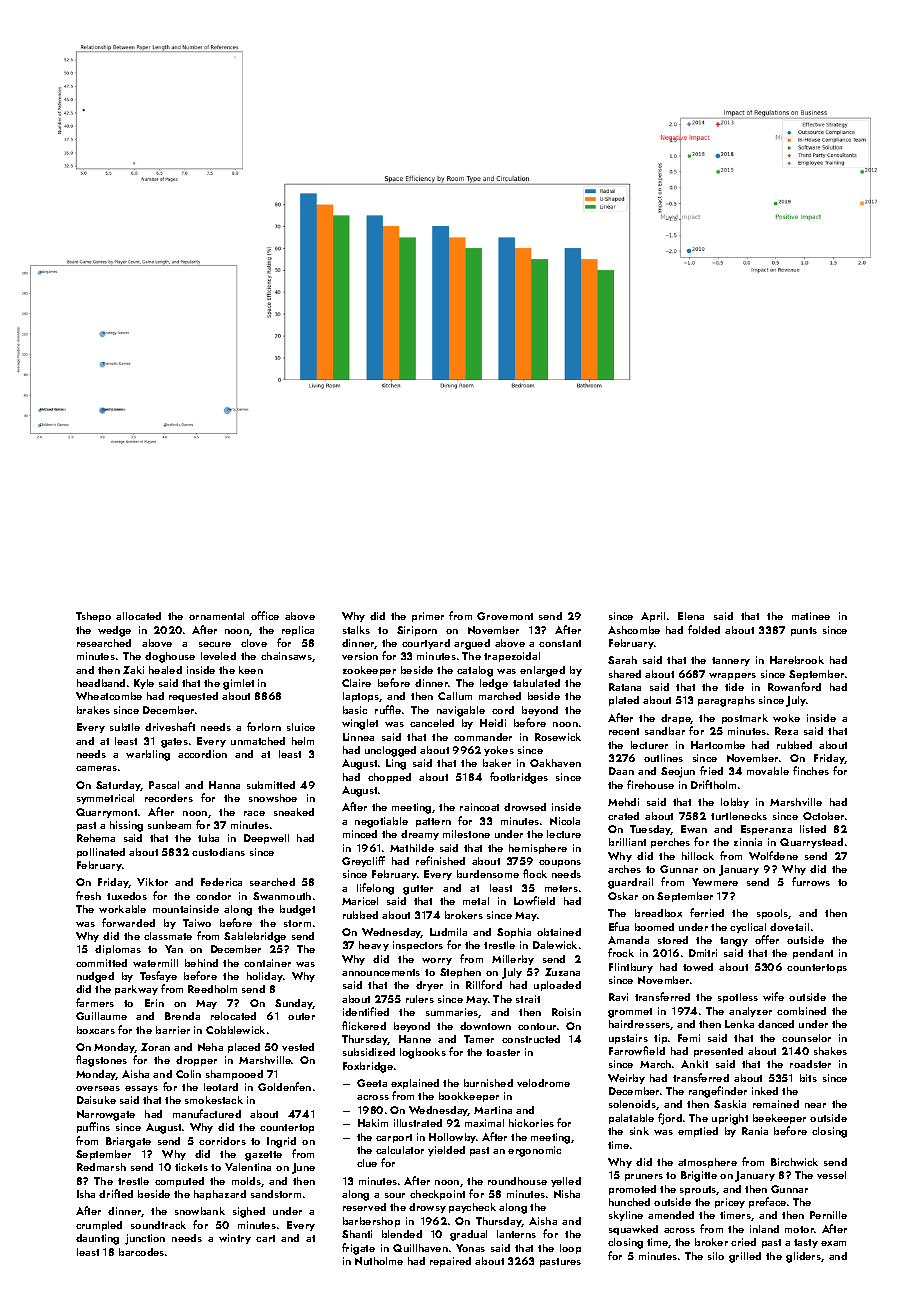 This document has width=924, height=1308. I want to click on allocated, so click(138, 616).
